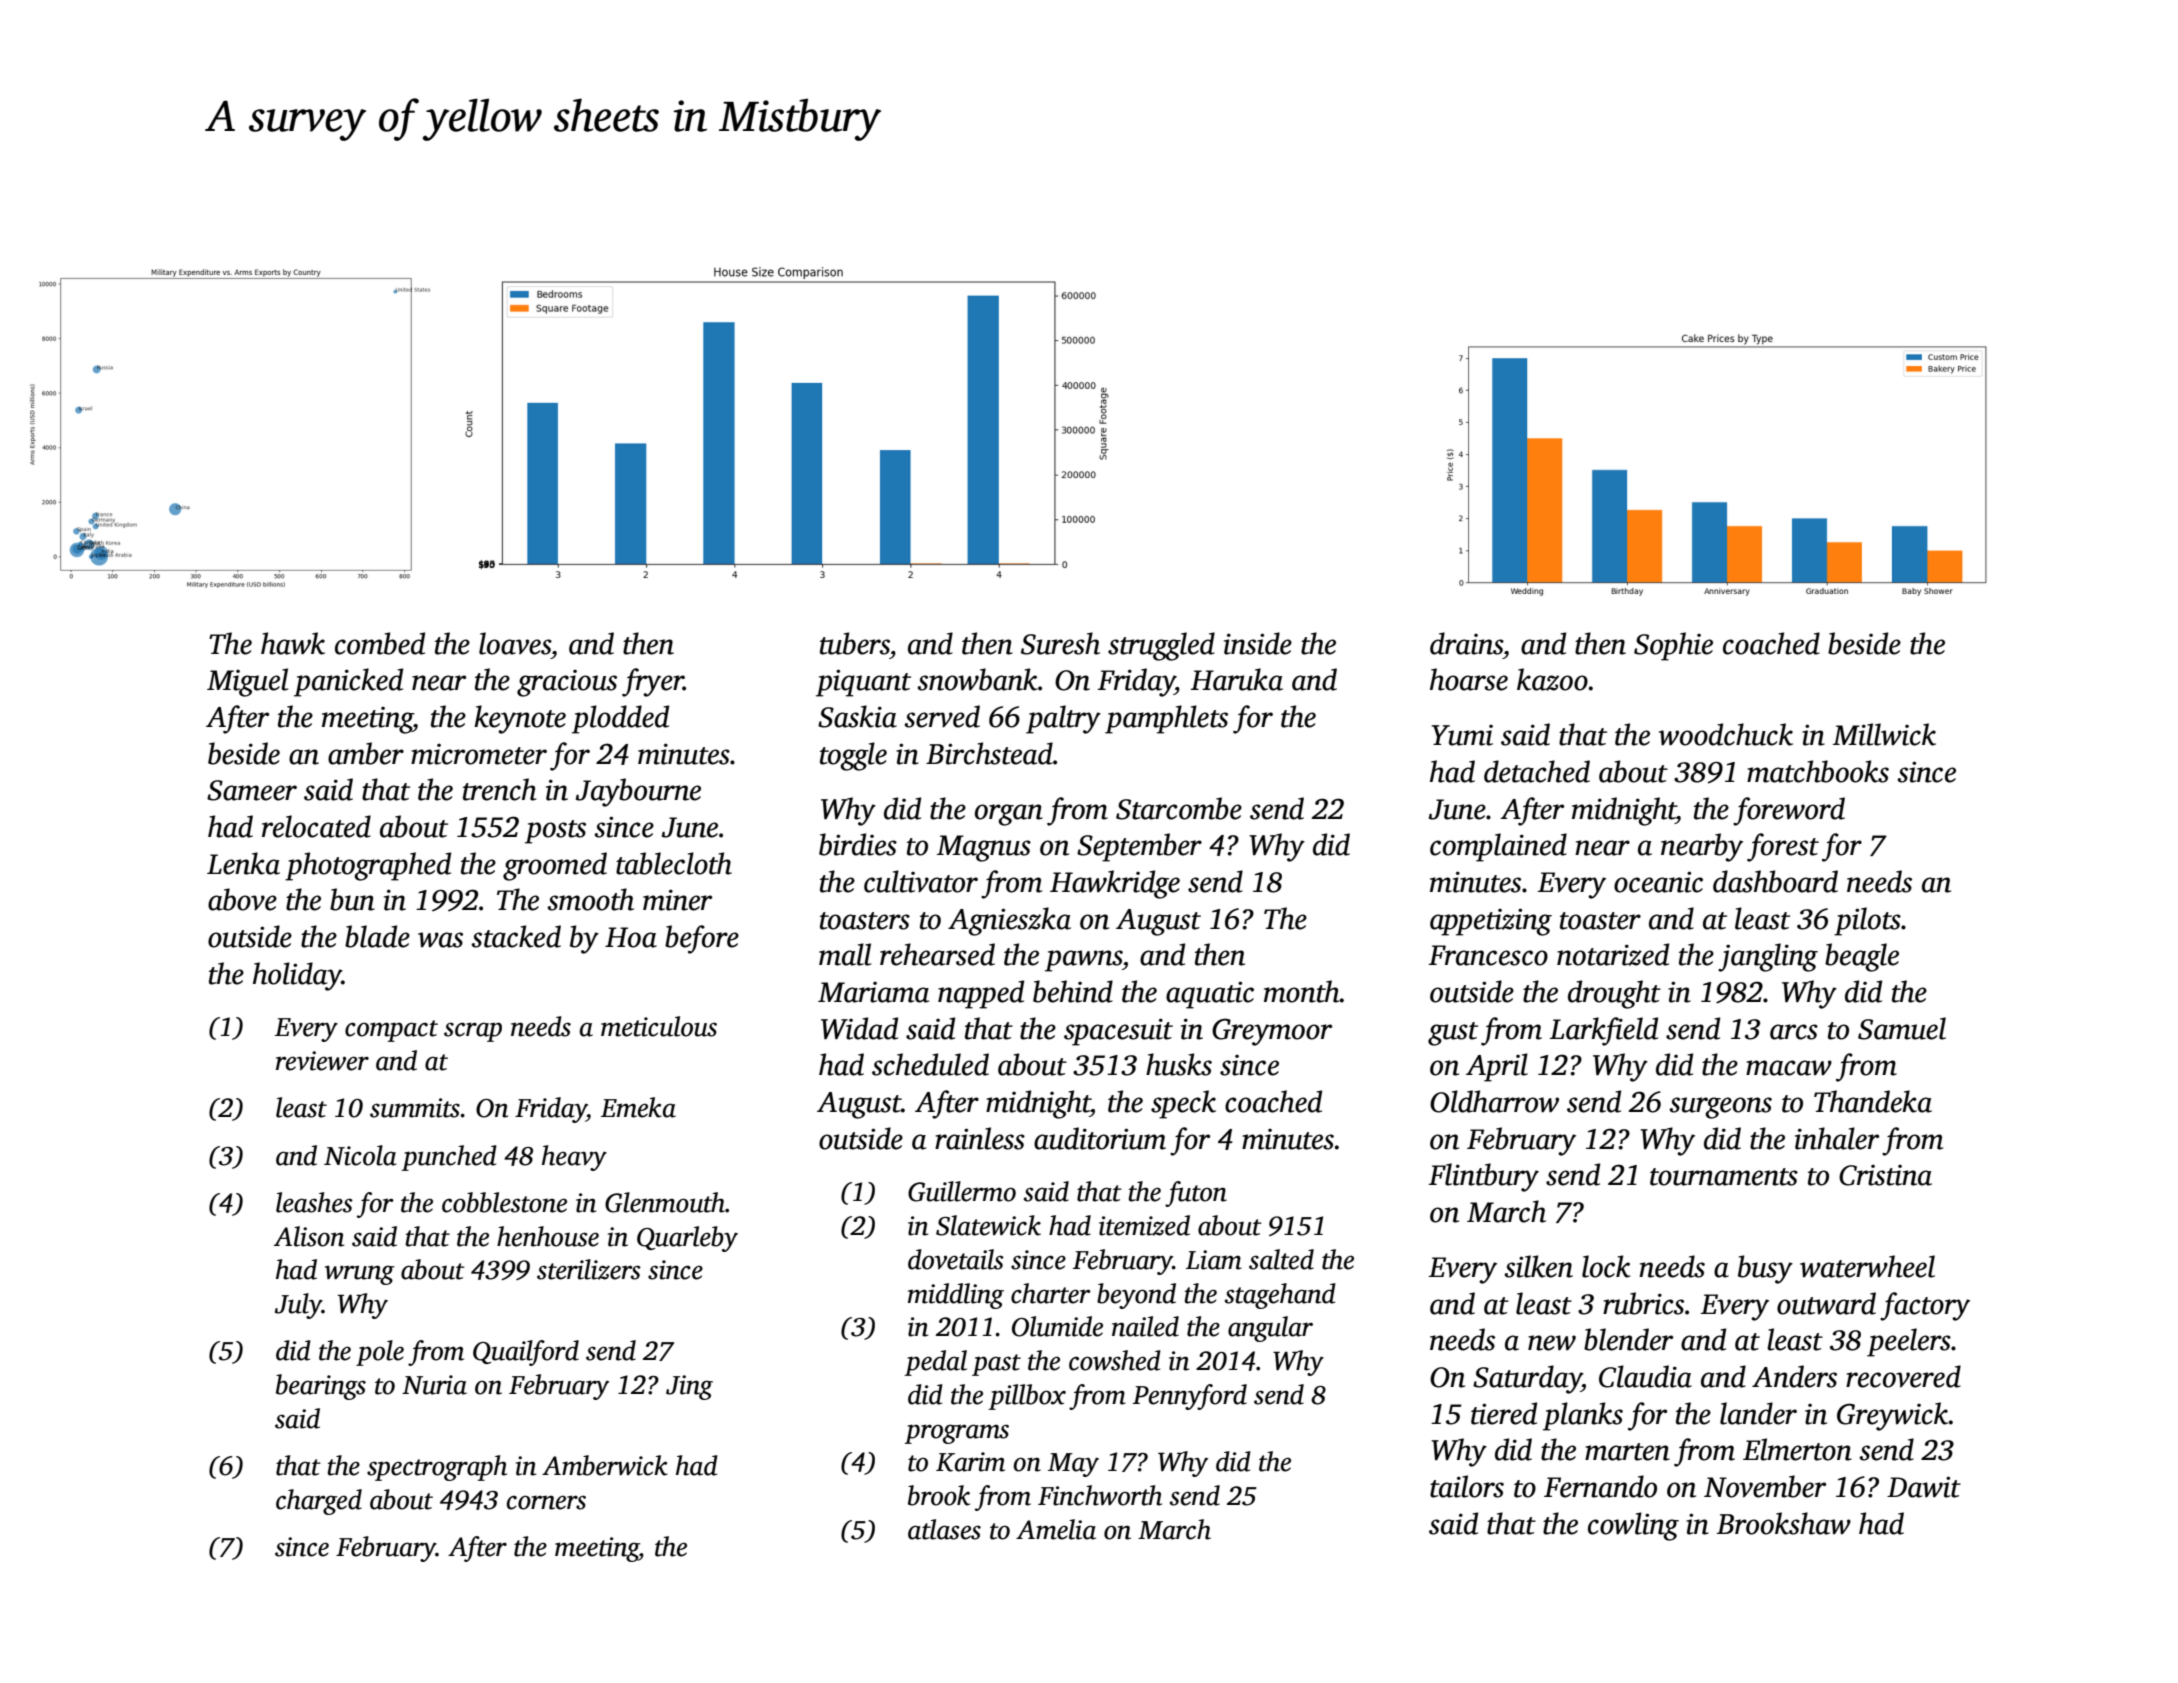 This image has height=1683, width=2178. Describe the element at coordinates (1056, 1529) in the image. I see `Amelia` at that location.
